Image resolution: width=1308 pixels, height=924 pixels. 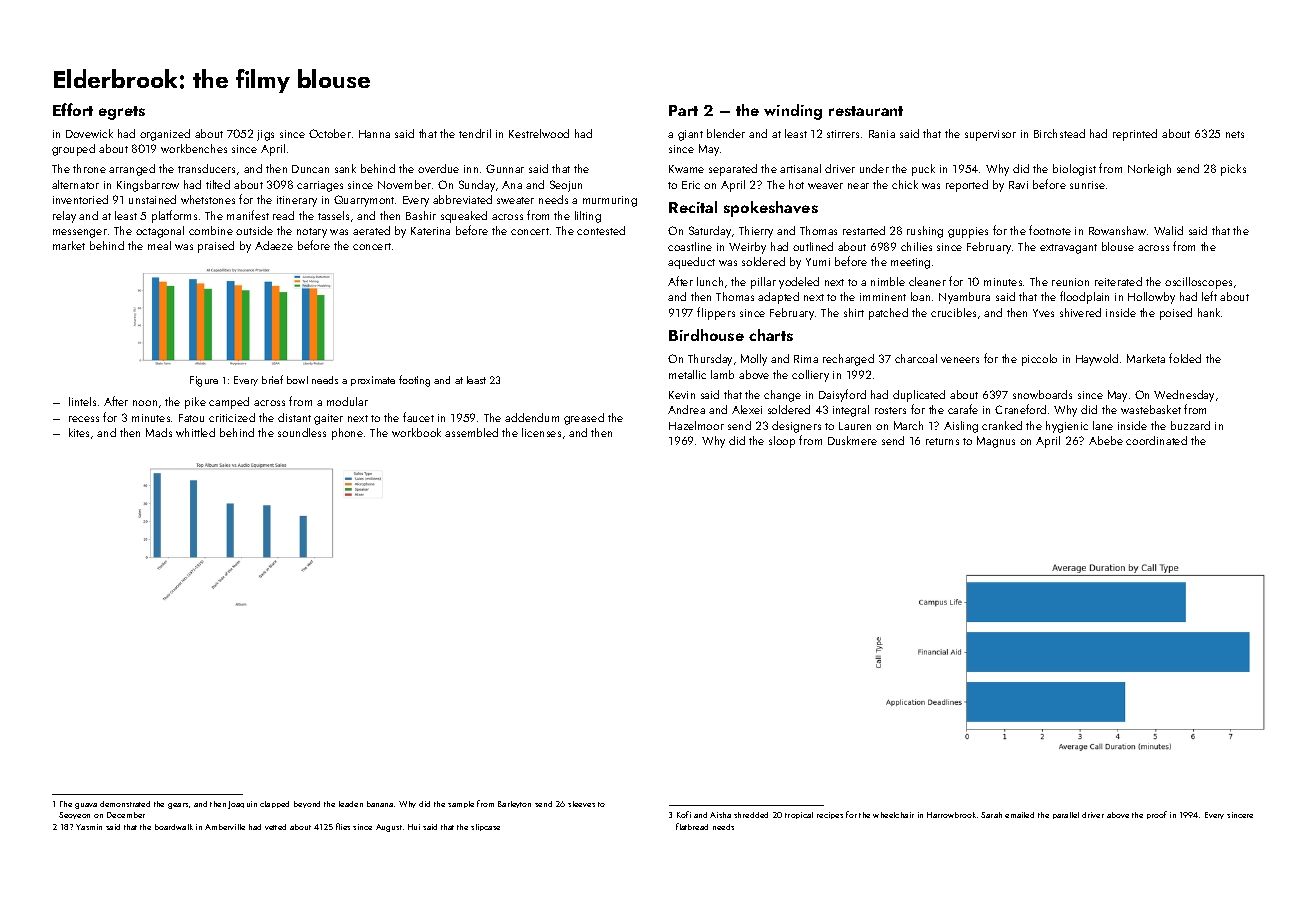 What do you see at coordinates (793, 112) in the screenshot?
I see `winding` at bounding box center [793, 112].
